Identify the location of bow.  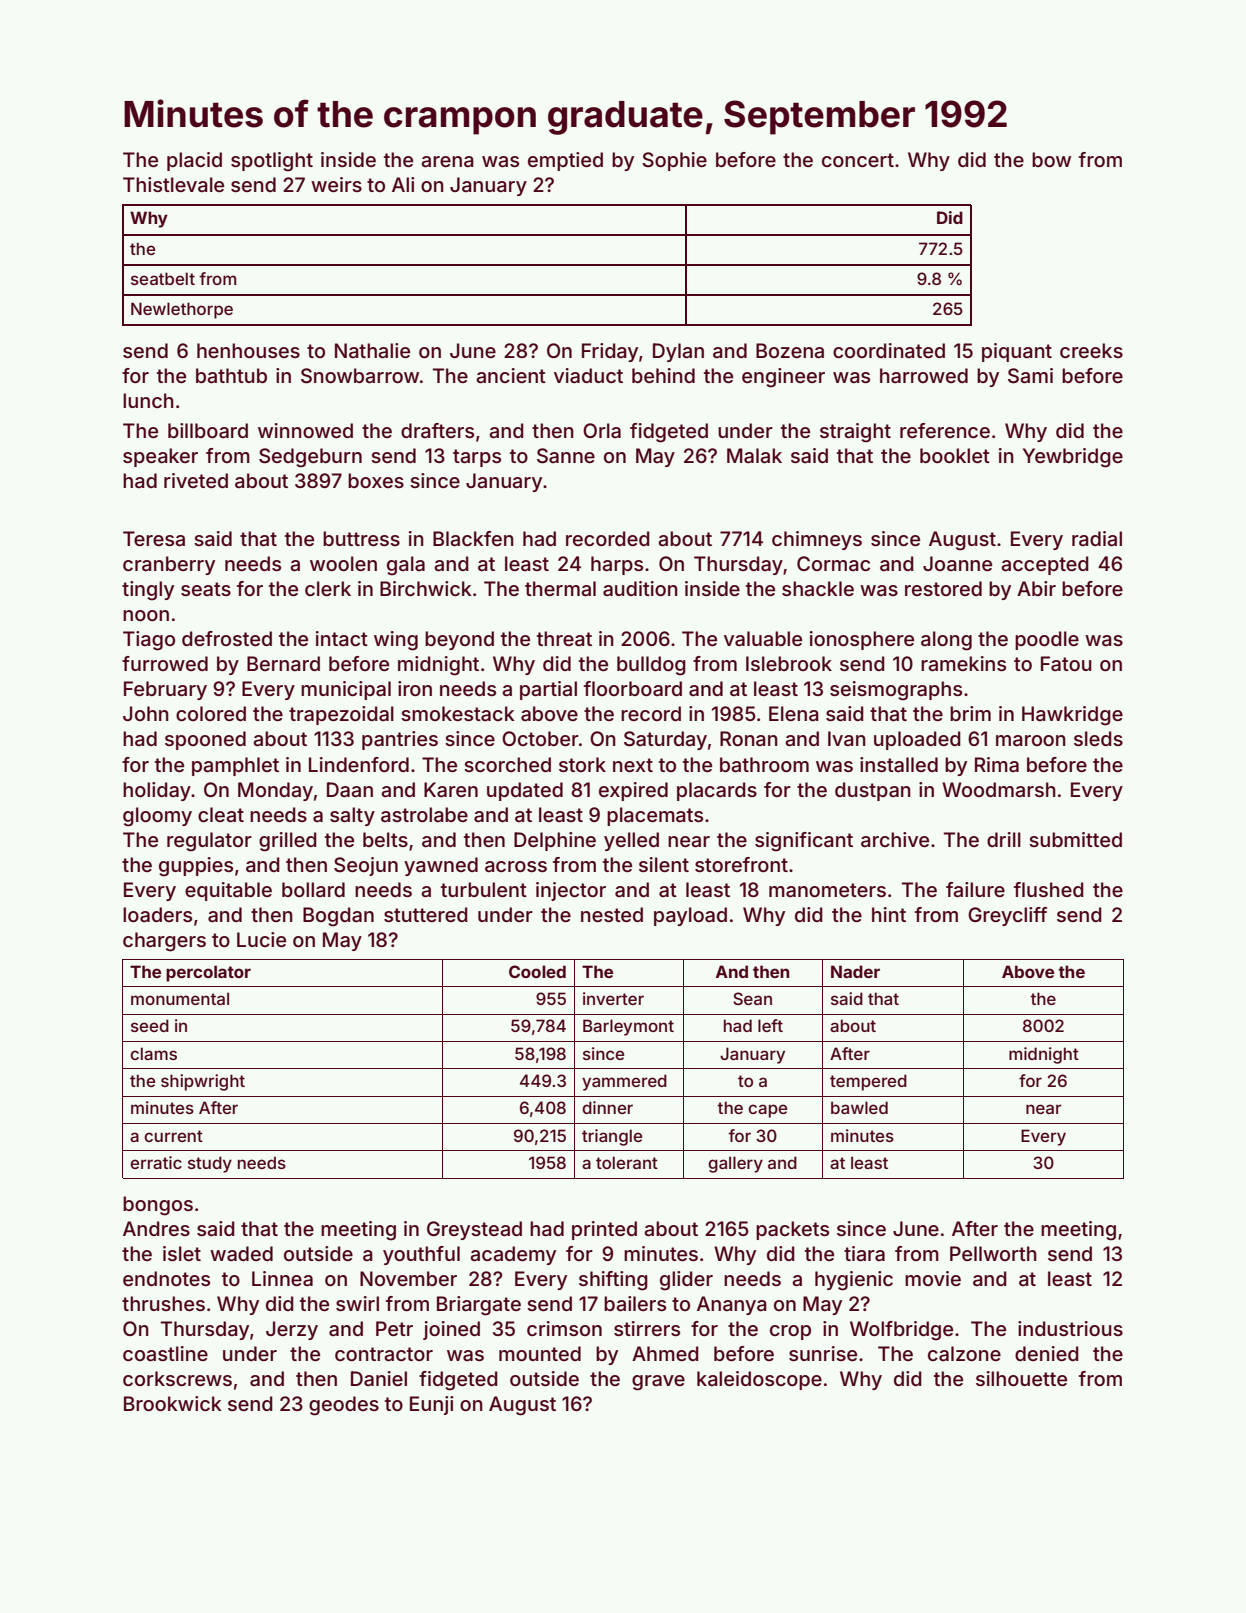
(1051, 159).
